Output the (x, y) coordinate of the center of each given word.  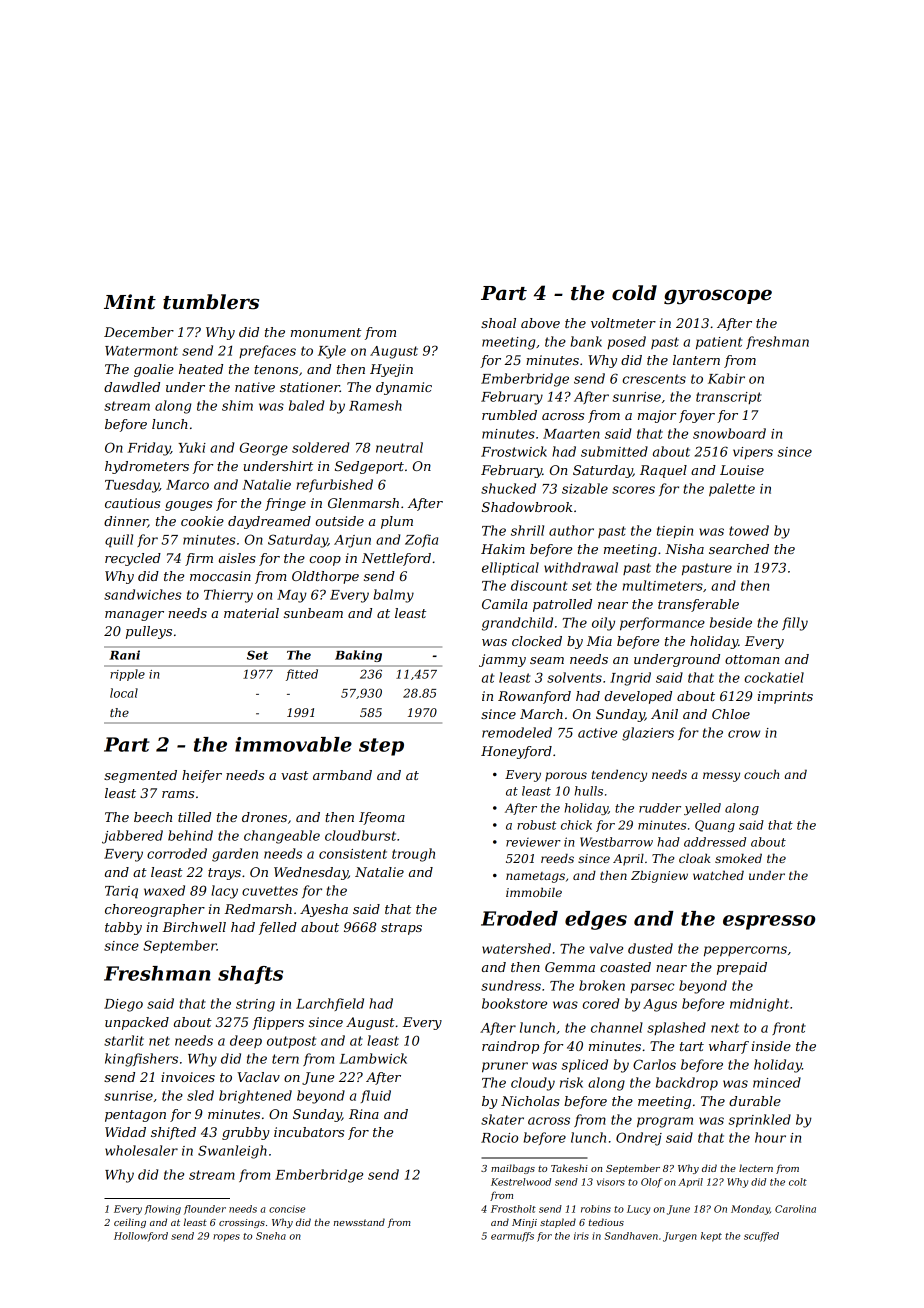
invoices (188, 1077)
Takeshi (569, 1168)
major (657, 416)
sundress (511, 985)
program (665, 1122)
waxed (164, 890)
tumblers (211, 302)
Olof (652, 1183)
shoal (498, 323)
